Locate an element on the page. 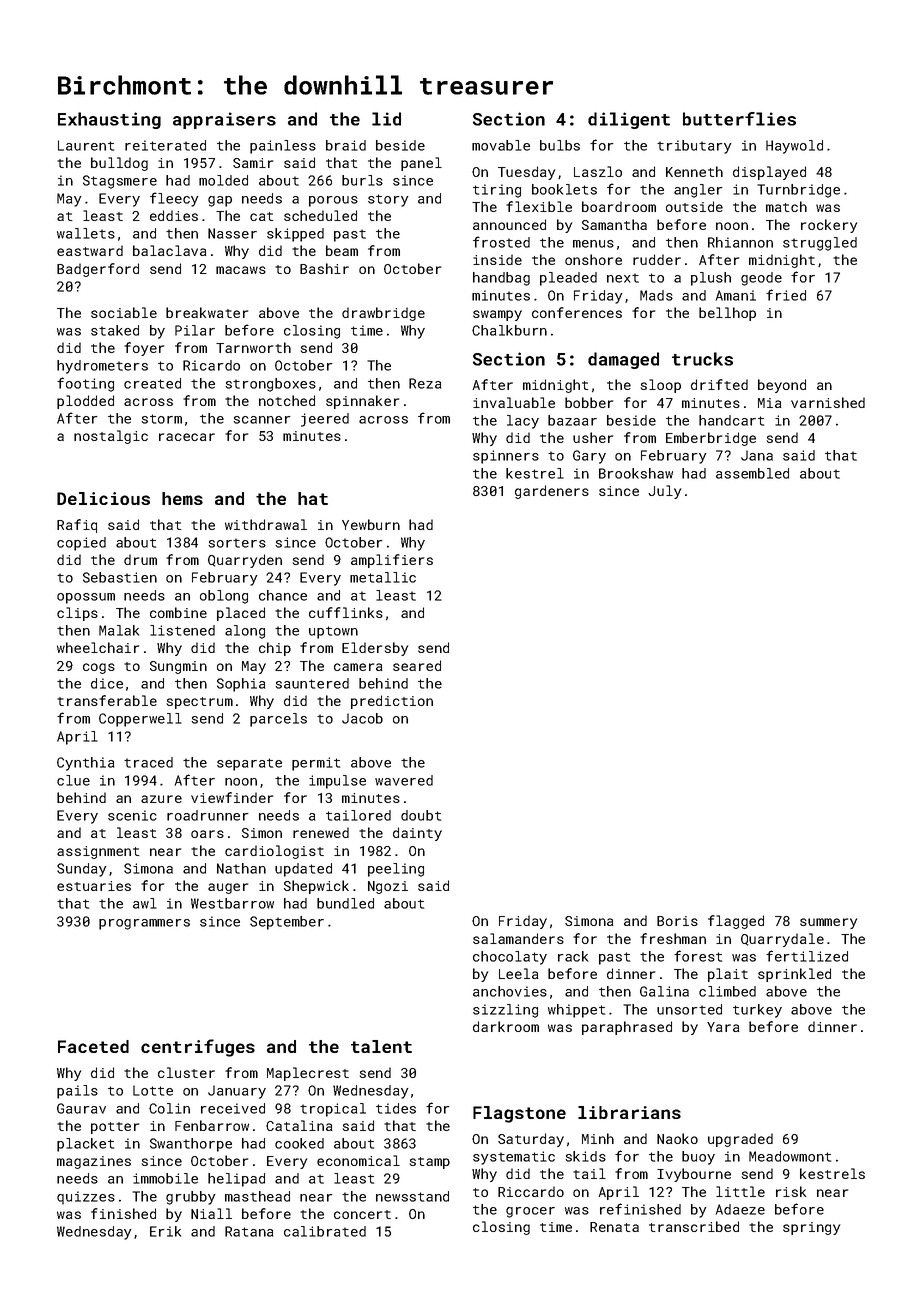 The image size is (924, 1308). Emberbridge is located at coordinates (711, 439).
